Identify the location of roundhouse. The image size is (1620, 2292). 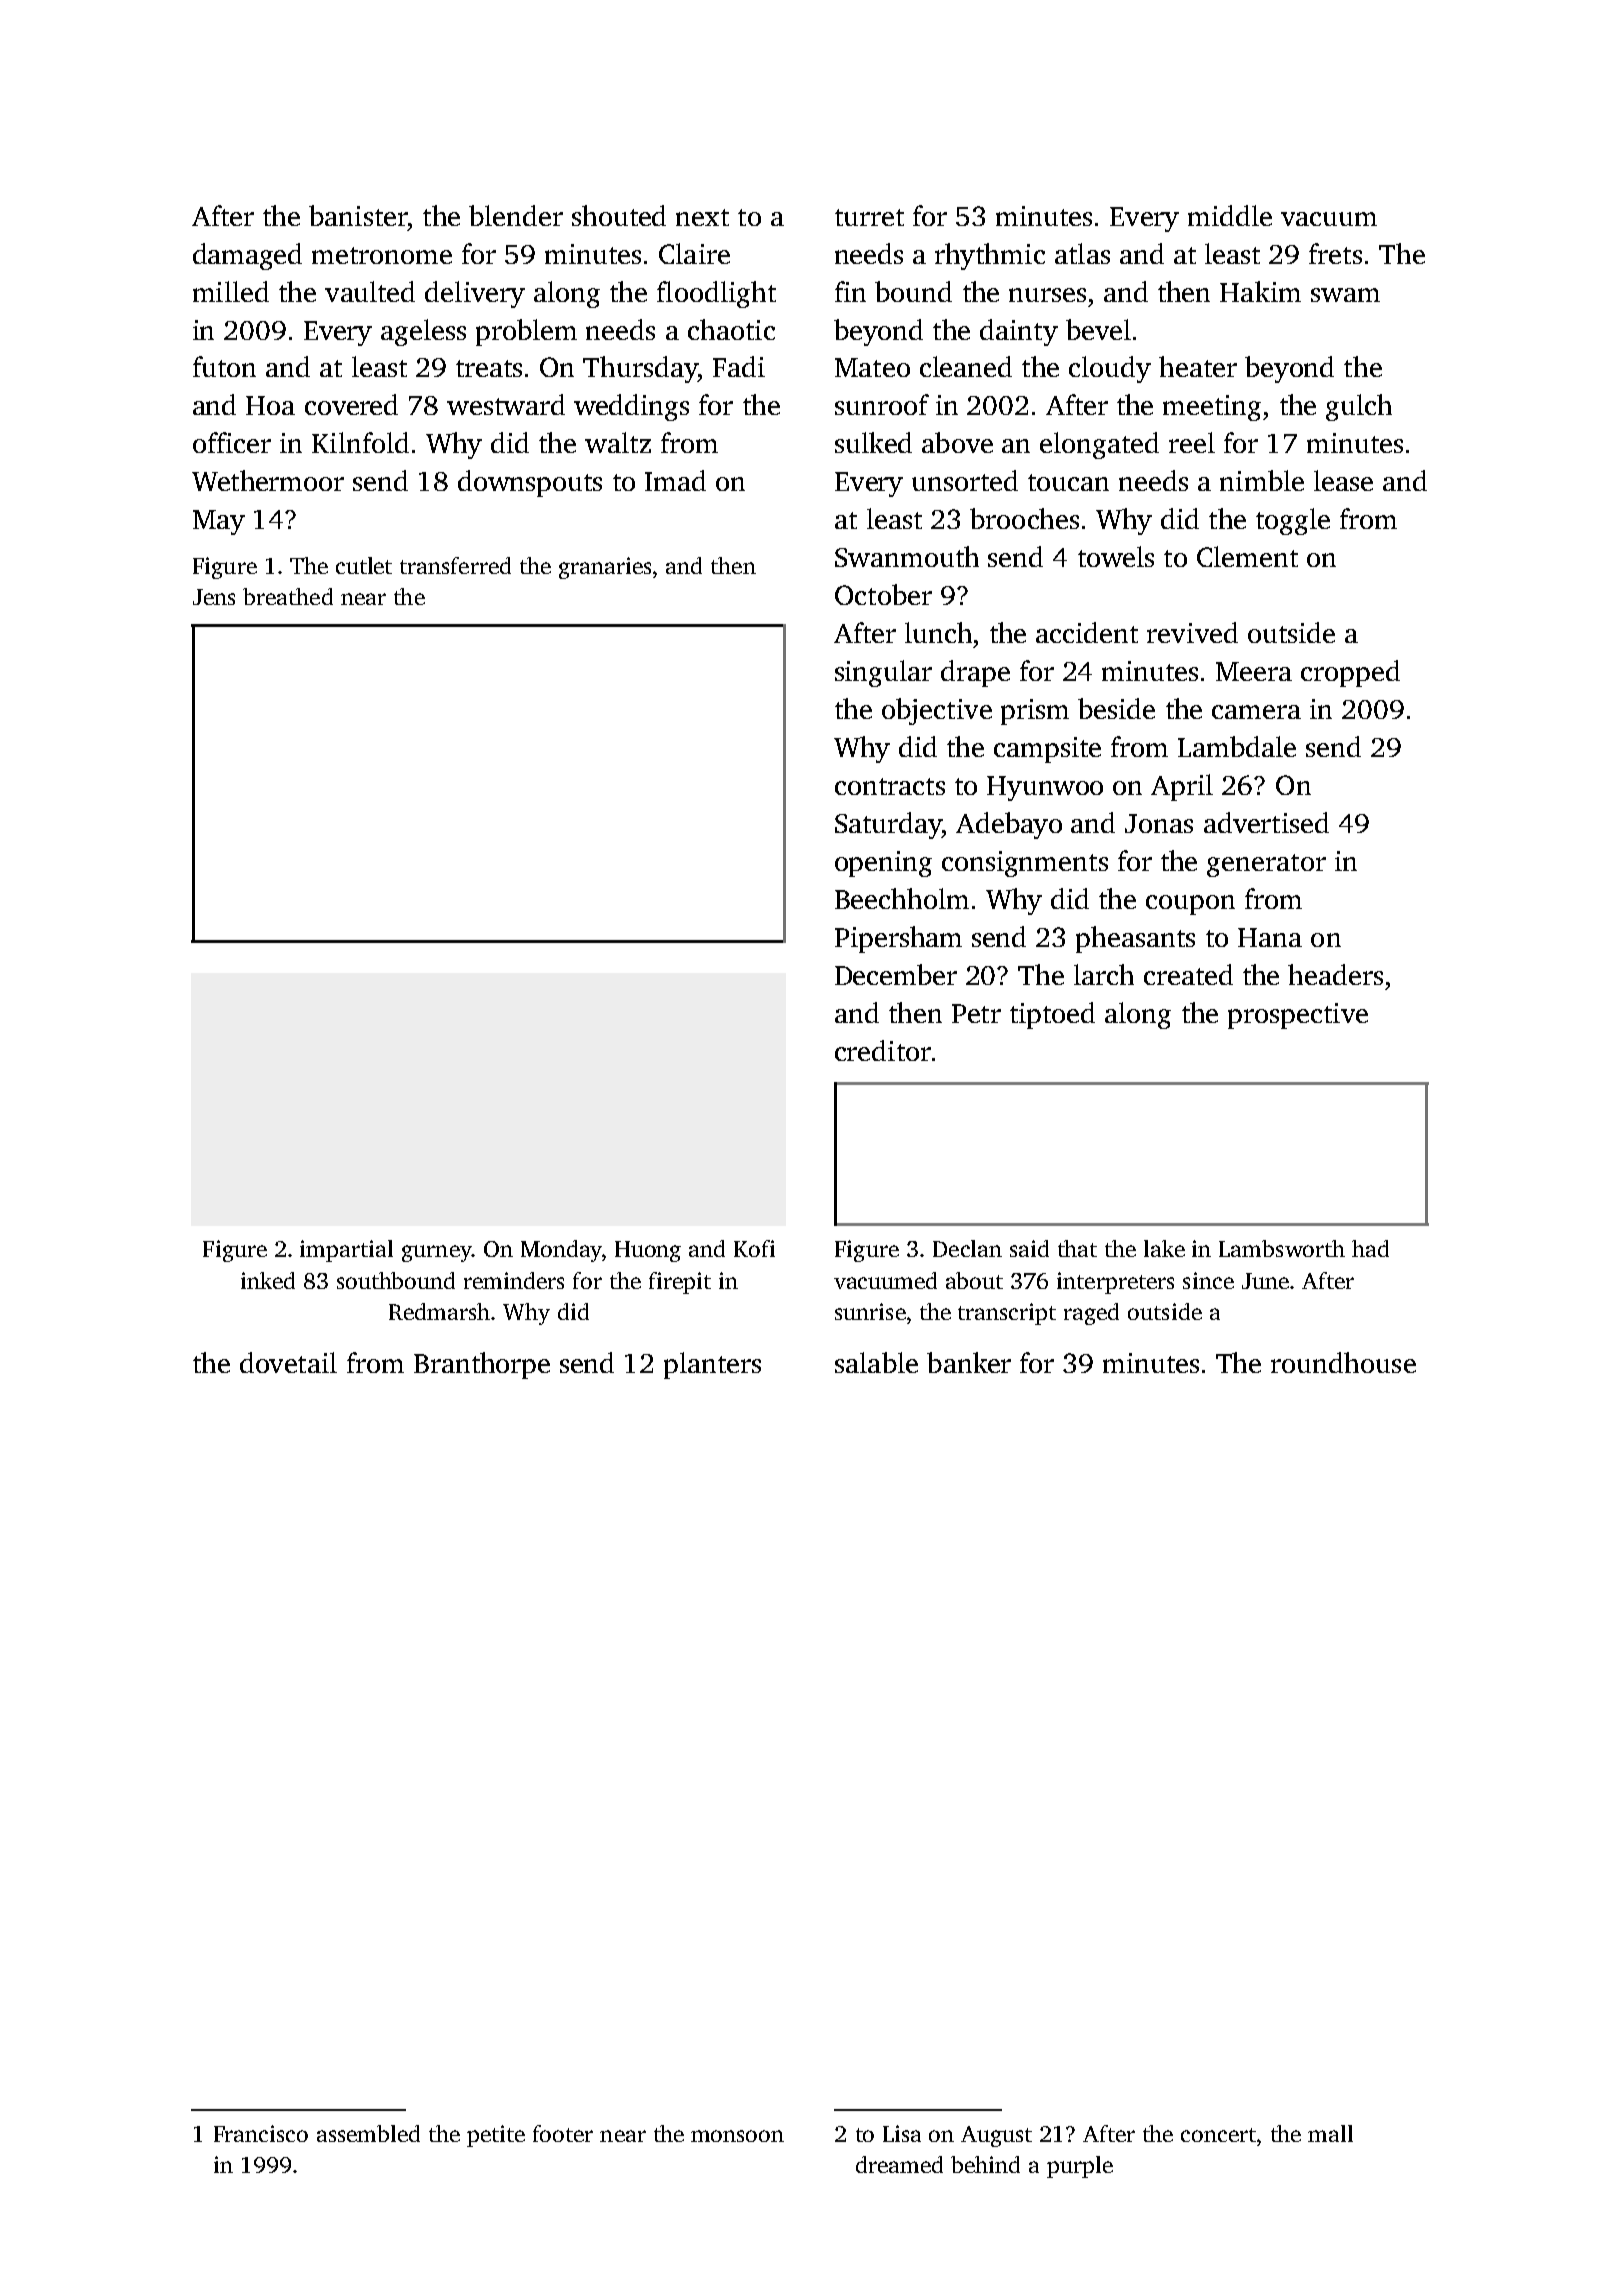
(1343, 1362).
